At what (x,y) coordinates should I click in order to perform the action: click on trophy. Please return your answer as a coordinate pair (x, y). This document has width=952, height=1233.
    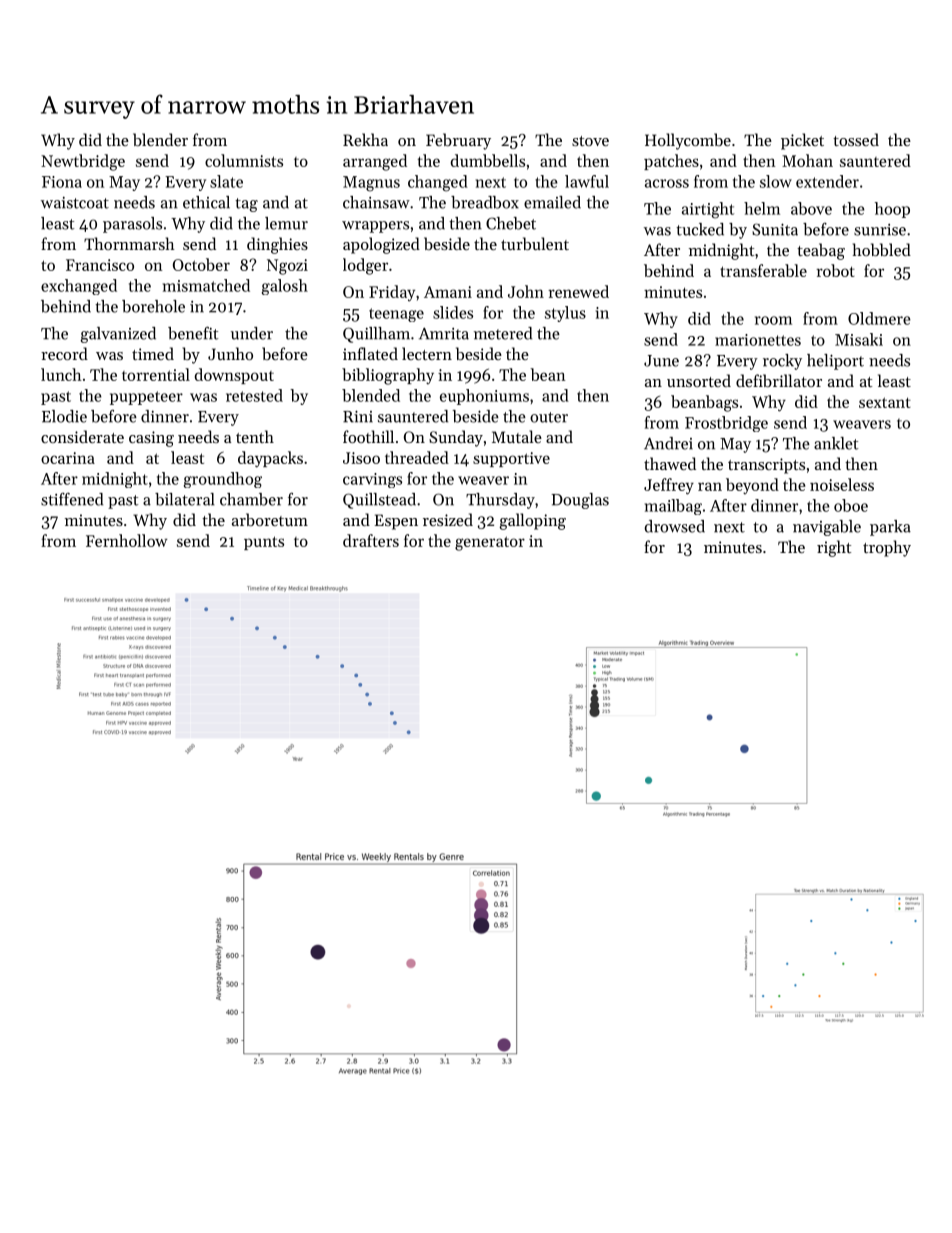
    Looking at the image, I should click on (887, 548).
